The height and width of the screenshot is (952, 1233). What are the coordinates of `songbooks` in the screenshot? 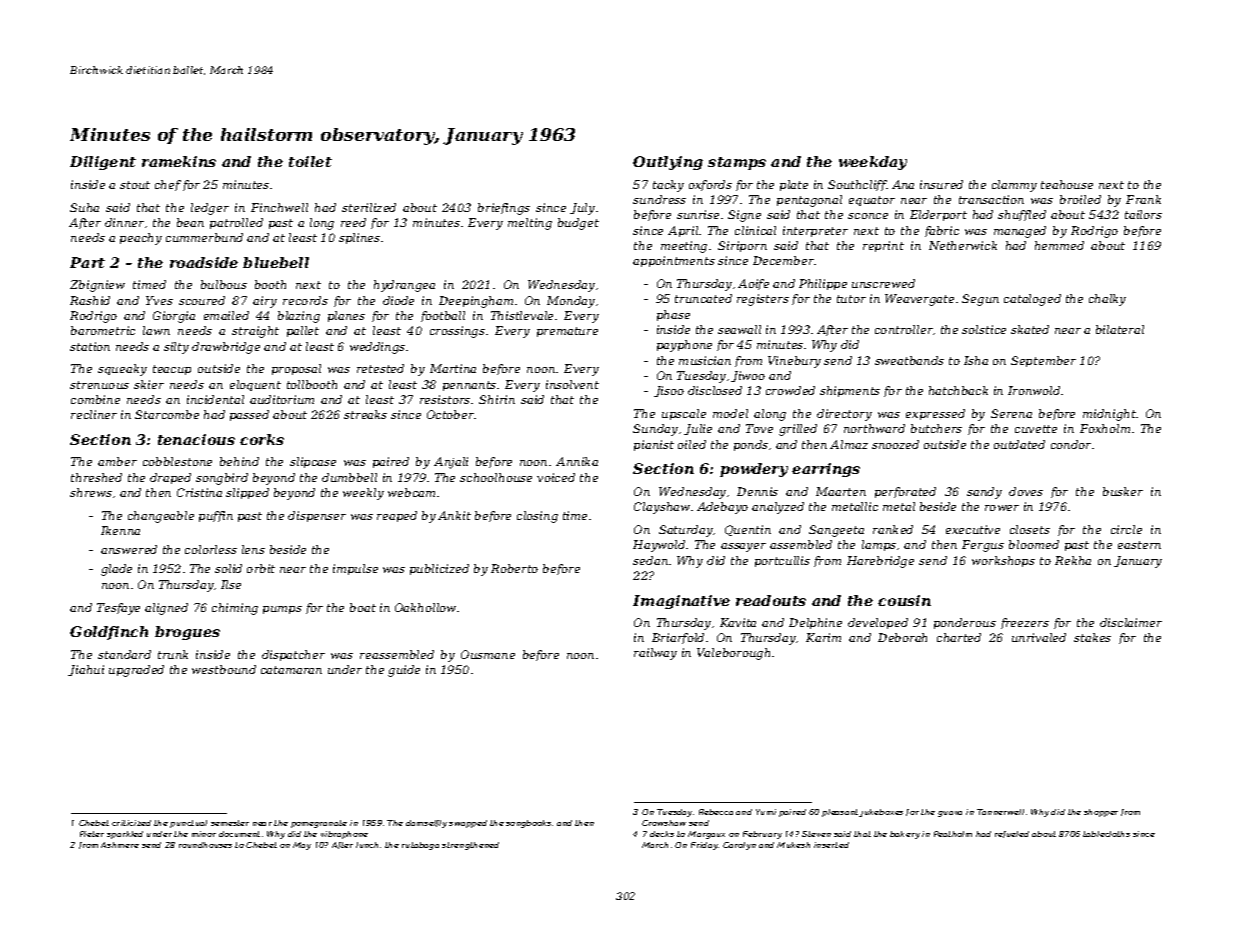 It's located at (528, 824).
